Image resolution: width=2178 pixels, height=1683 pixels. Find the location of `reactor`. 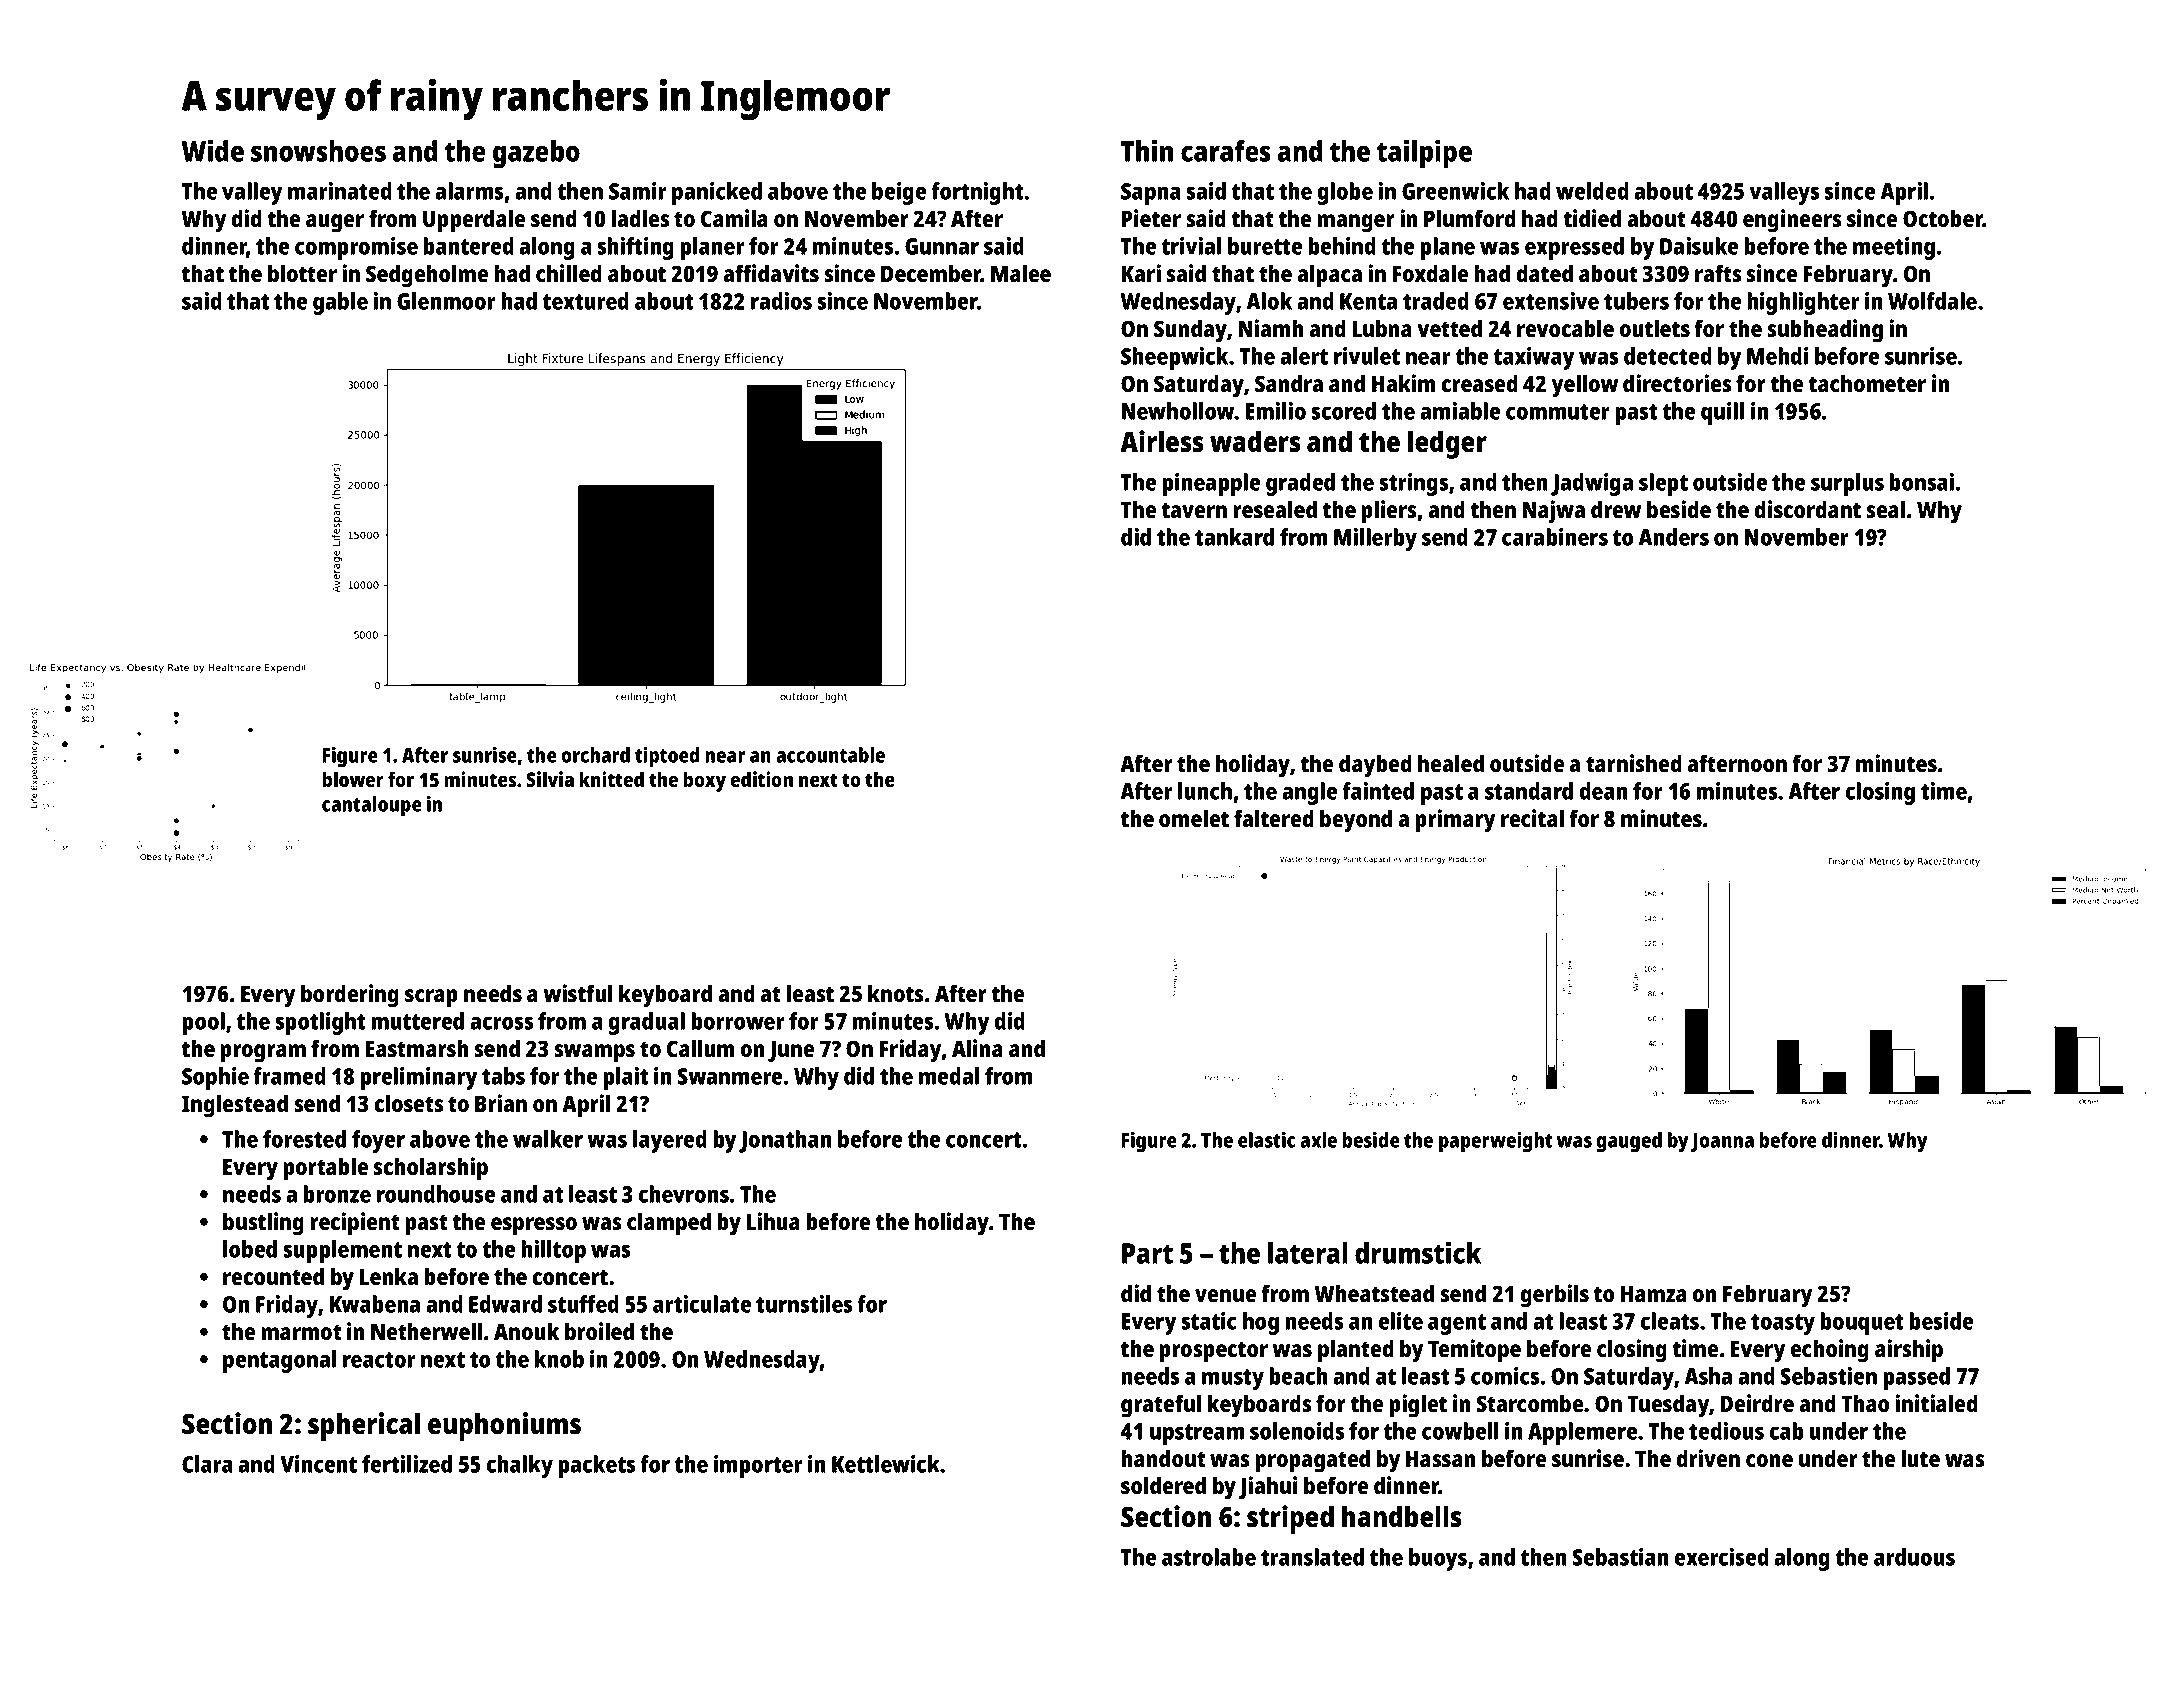

reactor is located at coordinates (379, 1360).
